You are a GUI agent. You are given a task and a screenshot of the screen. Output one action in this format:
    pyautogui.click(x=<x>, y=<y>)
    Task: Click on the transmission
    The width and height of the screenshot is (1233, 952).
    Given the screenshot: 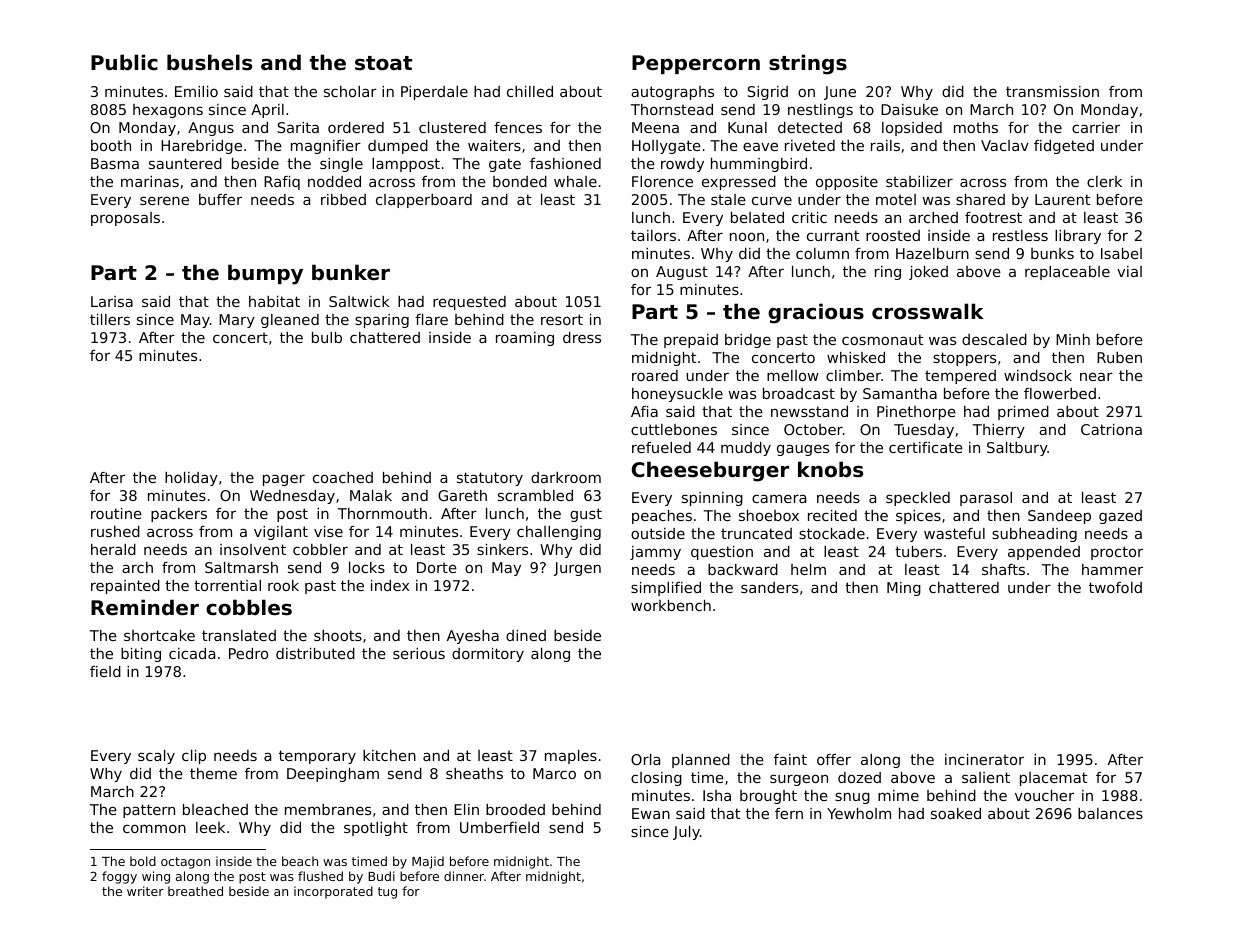 What is the action you would take?
    pyautogui.click(x=1052, y=91)
